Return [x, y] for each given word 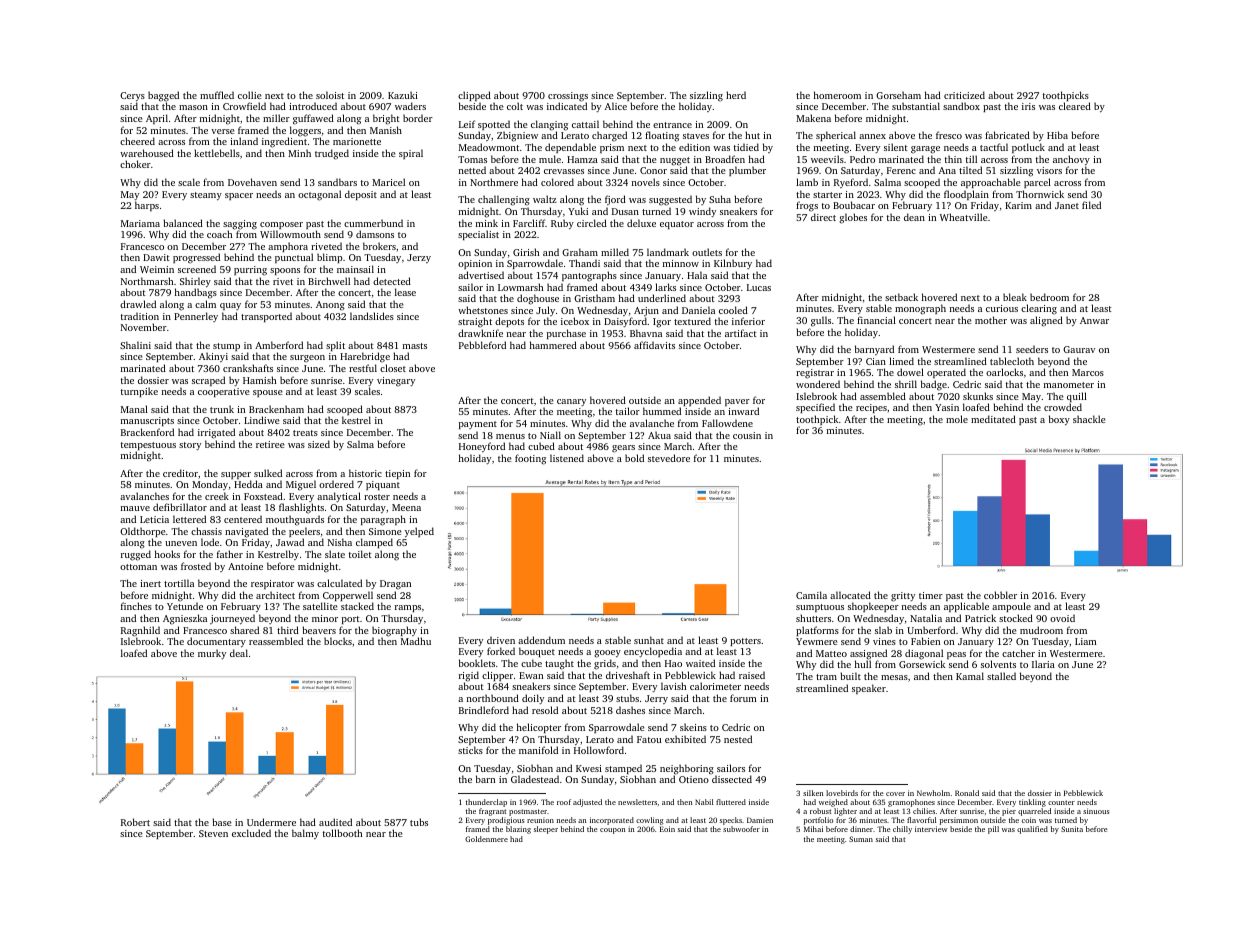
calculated [339, 583]
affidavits [654, 345]
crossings [568, 97]
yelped [419, 532]
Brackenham [276, 409]
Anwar [1094, 320]
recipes [871, 408]
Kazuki [403, 95]
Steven [213, 833]
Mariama [140, 223]
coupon [612, 831]
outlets [707, 252]
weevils [827, 159]
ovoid [1062, 618]
